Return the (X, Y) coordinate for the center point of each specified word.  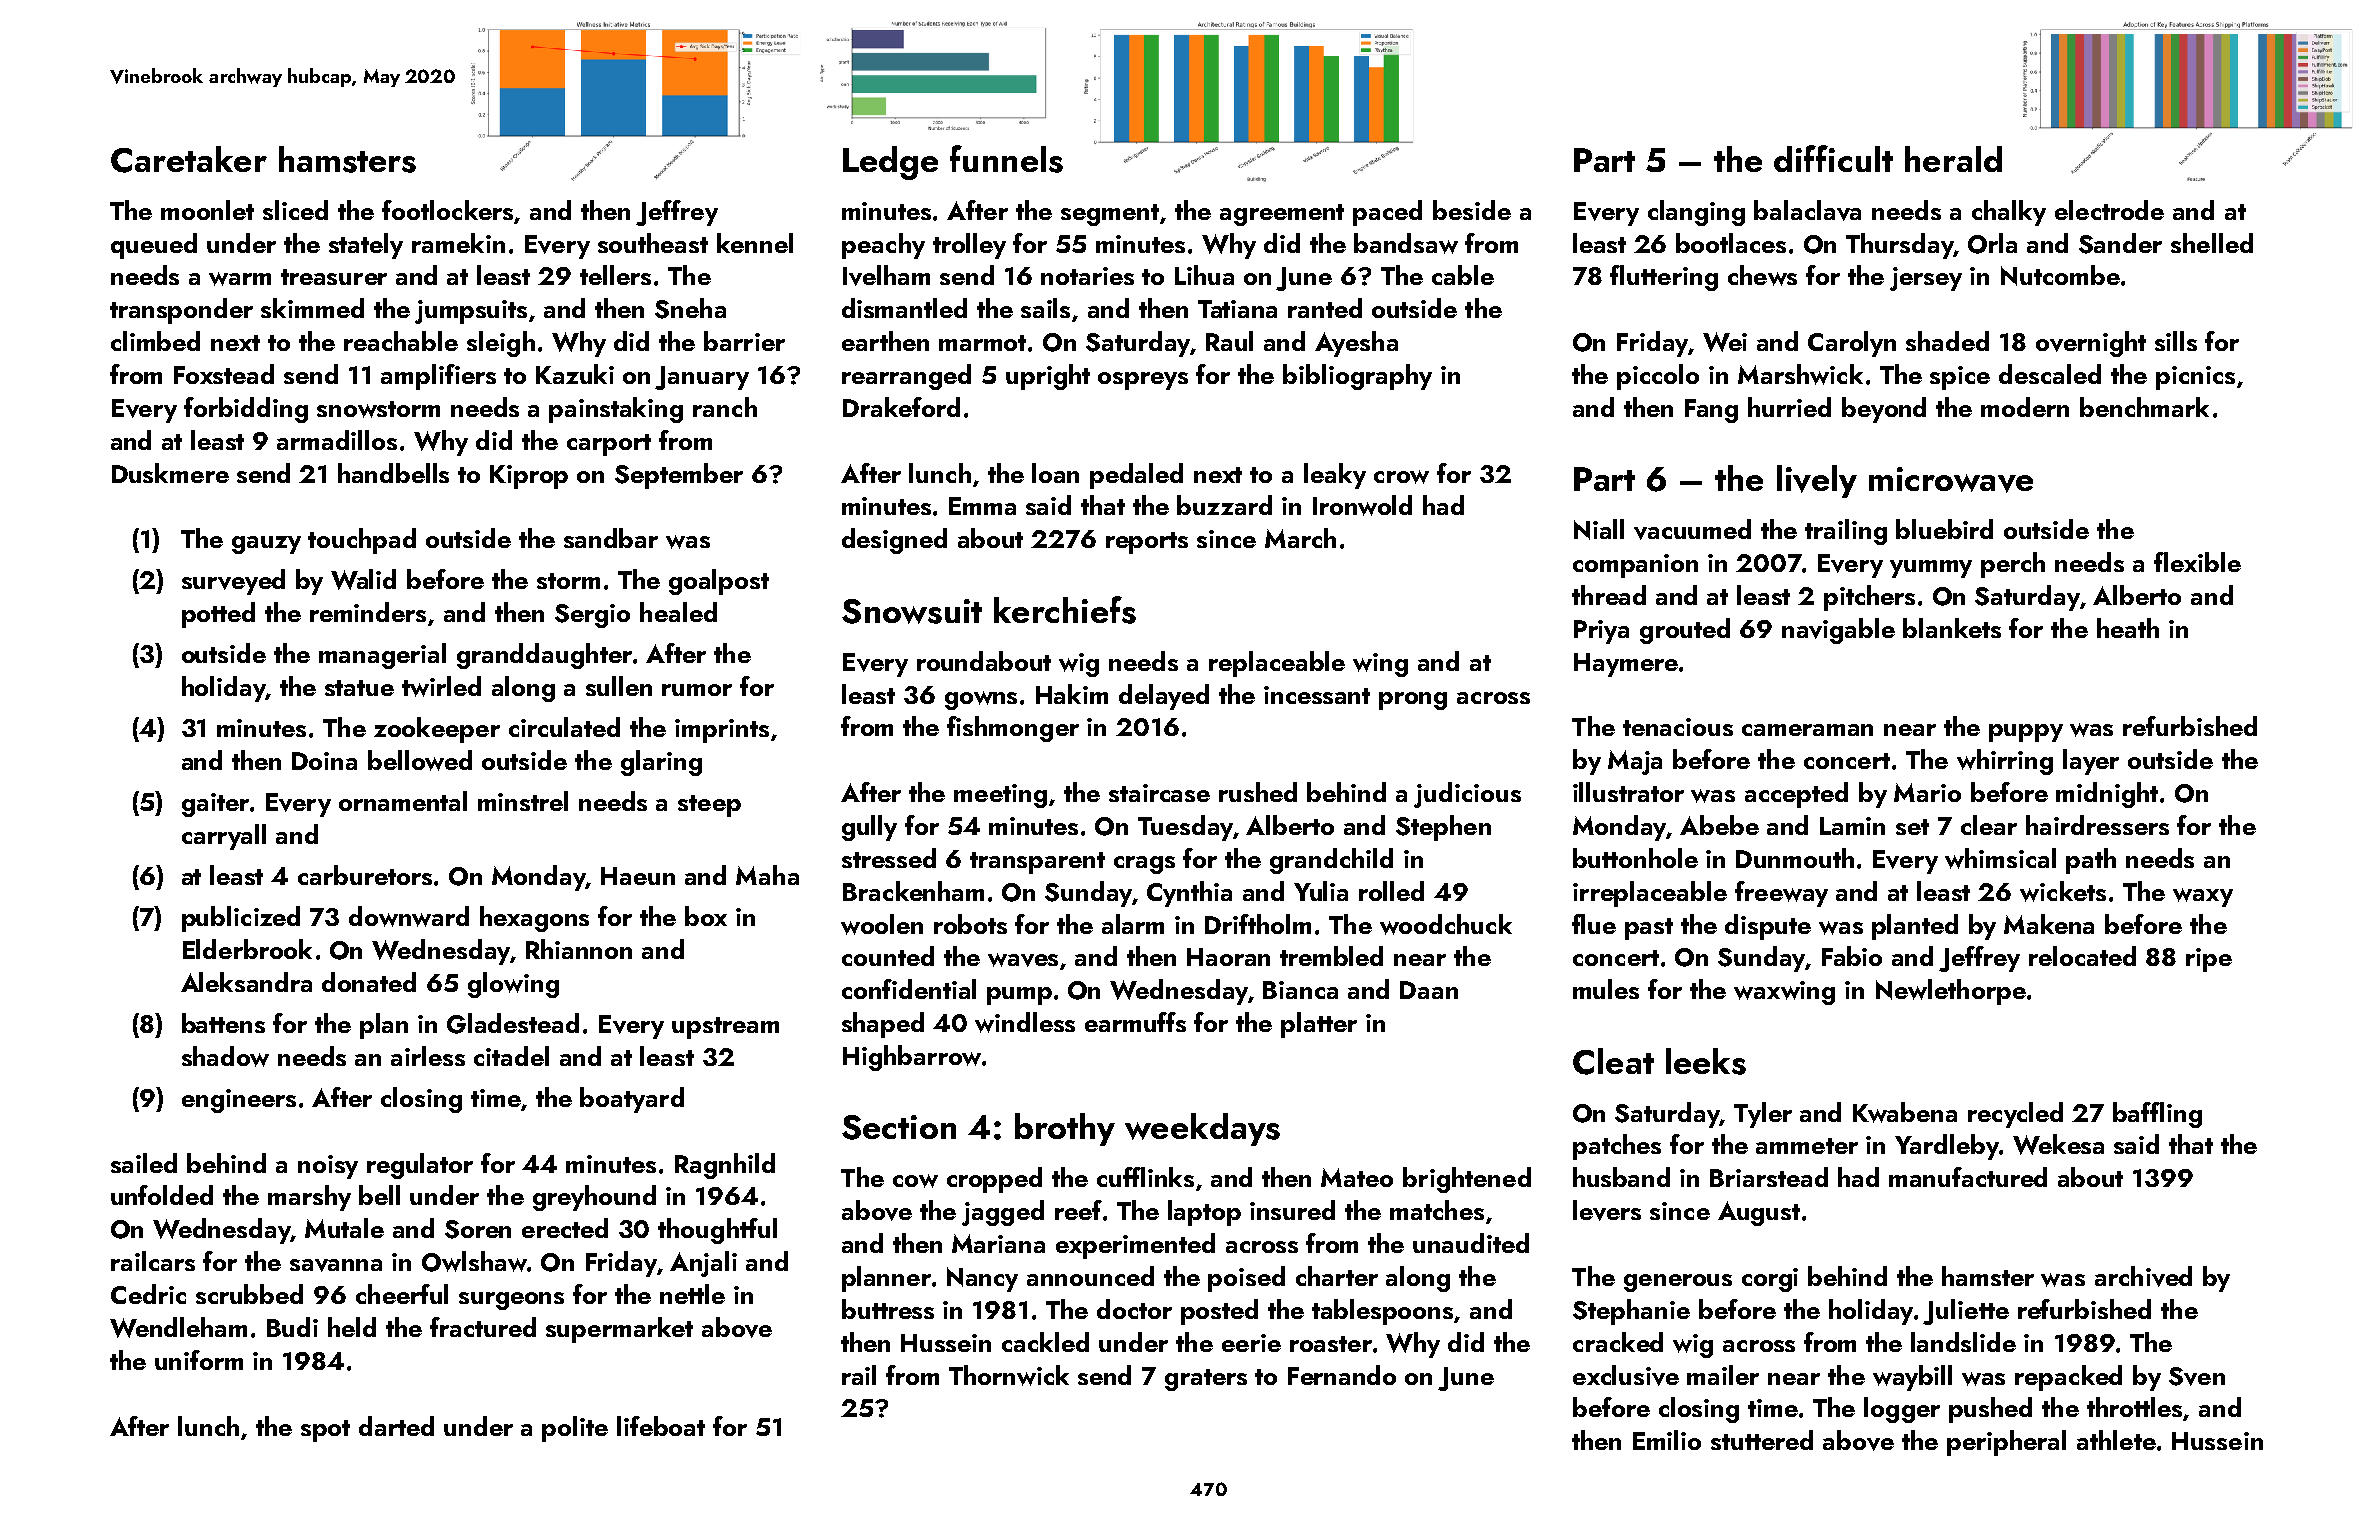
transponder (181, 311)
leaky (1335, 476)
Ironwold (1362, 505)
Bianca (1300, 990)
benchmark (2144, 407)
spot (325, 1431)
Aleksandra (246, 982)
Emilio (1667, 1440)
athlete (2116, 1440)
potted (218, 615)
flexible (2197, 562)
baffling (2157, 1115)
